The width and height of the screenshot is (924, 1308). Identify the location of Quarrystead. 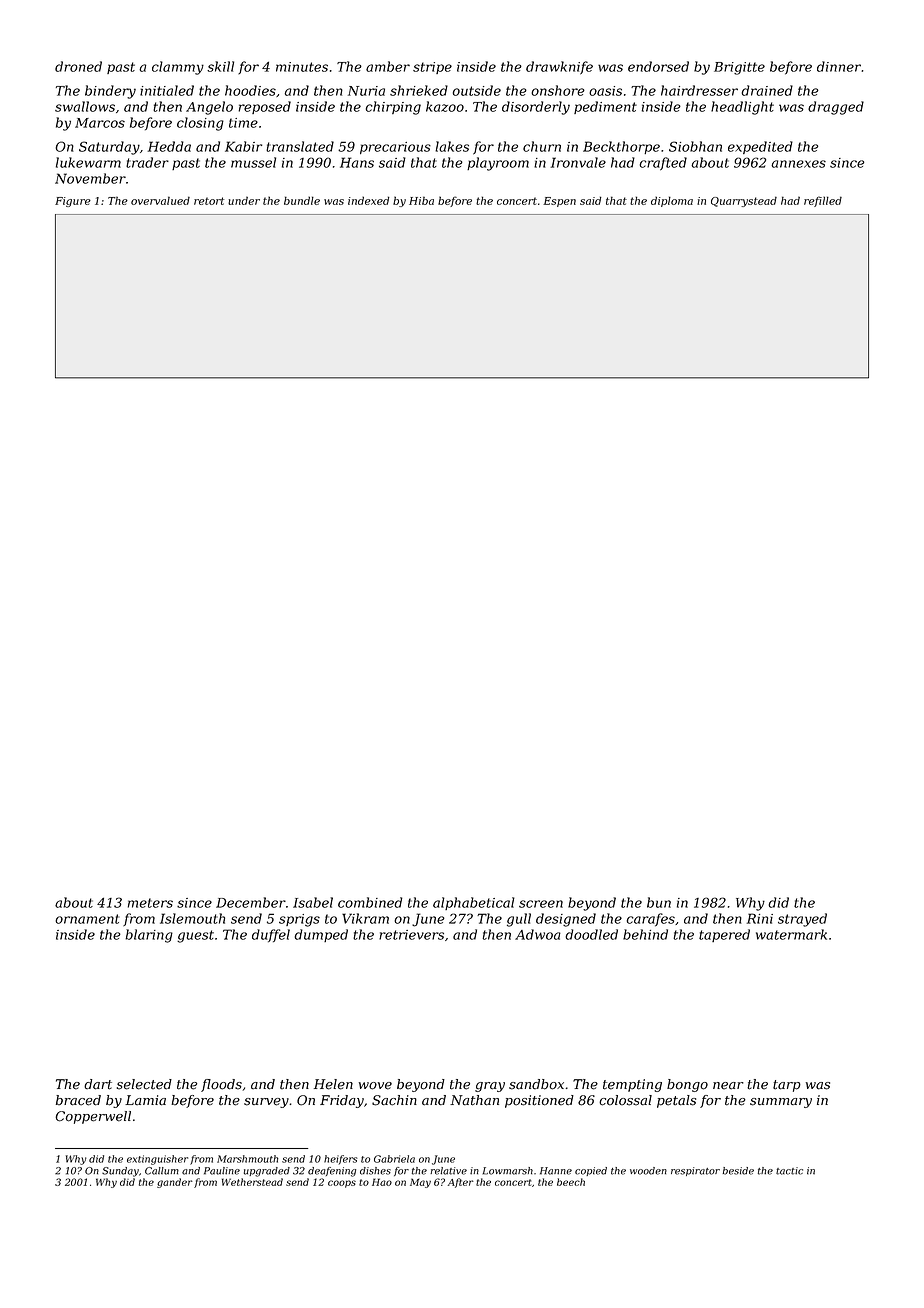
(744, 201).
